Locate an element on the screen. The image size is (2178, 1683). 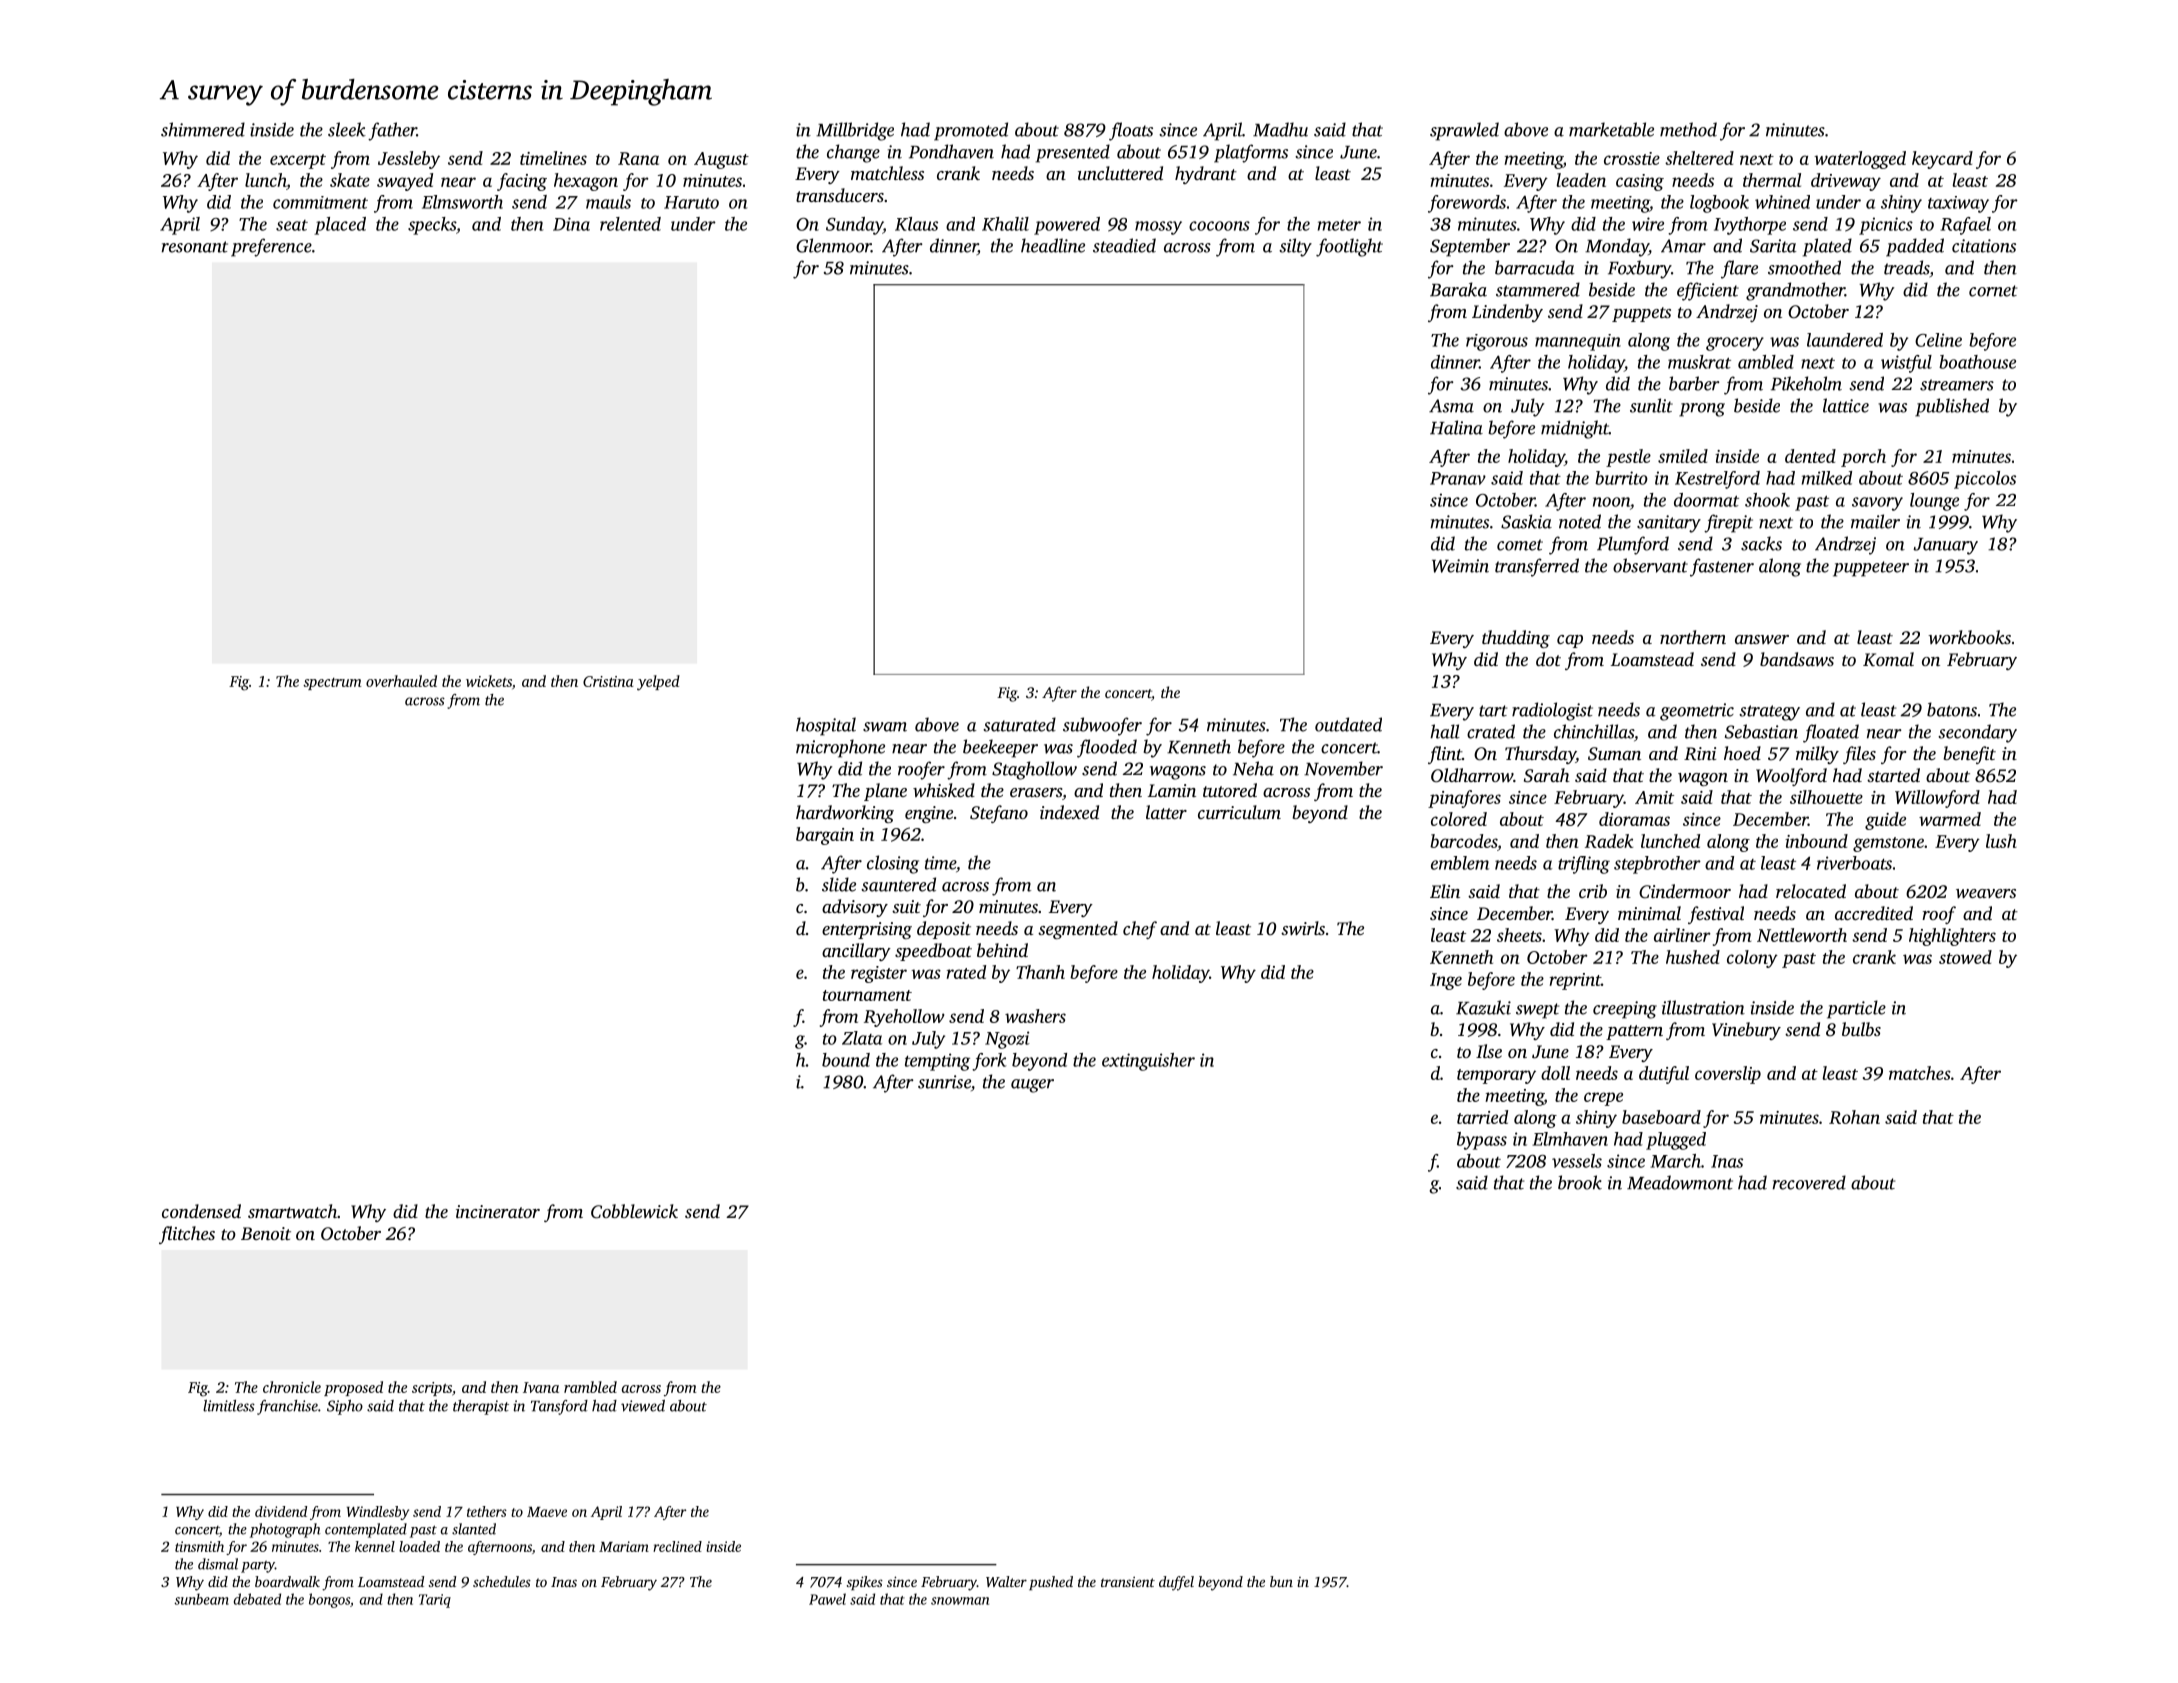
prong is located at coordinates (1702, 410).
